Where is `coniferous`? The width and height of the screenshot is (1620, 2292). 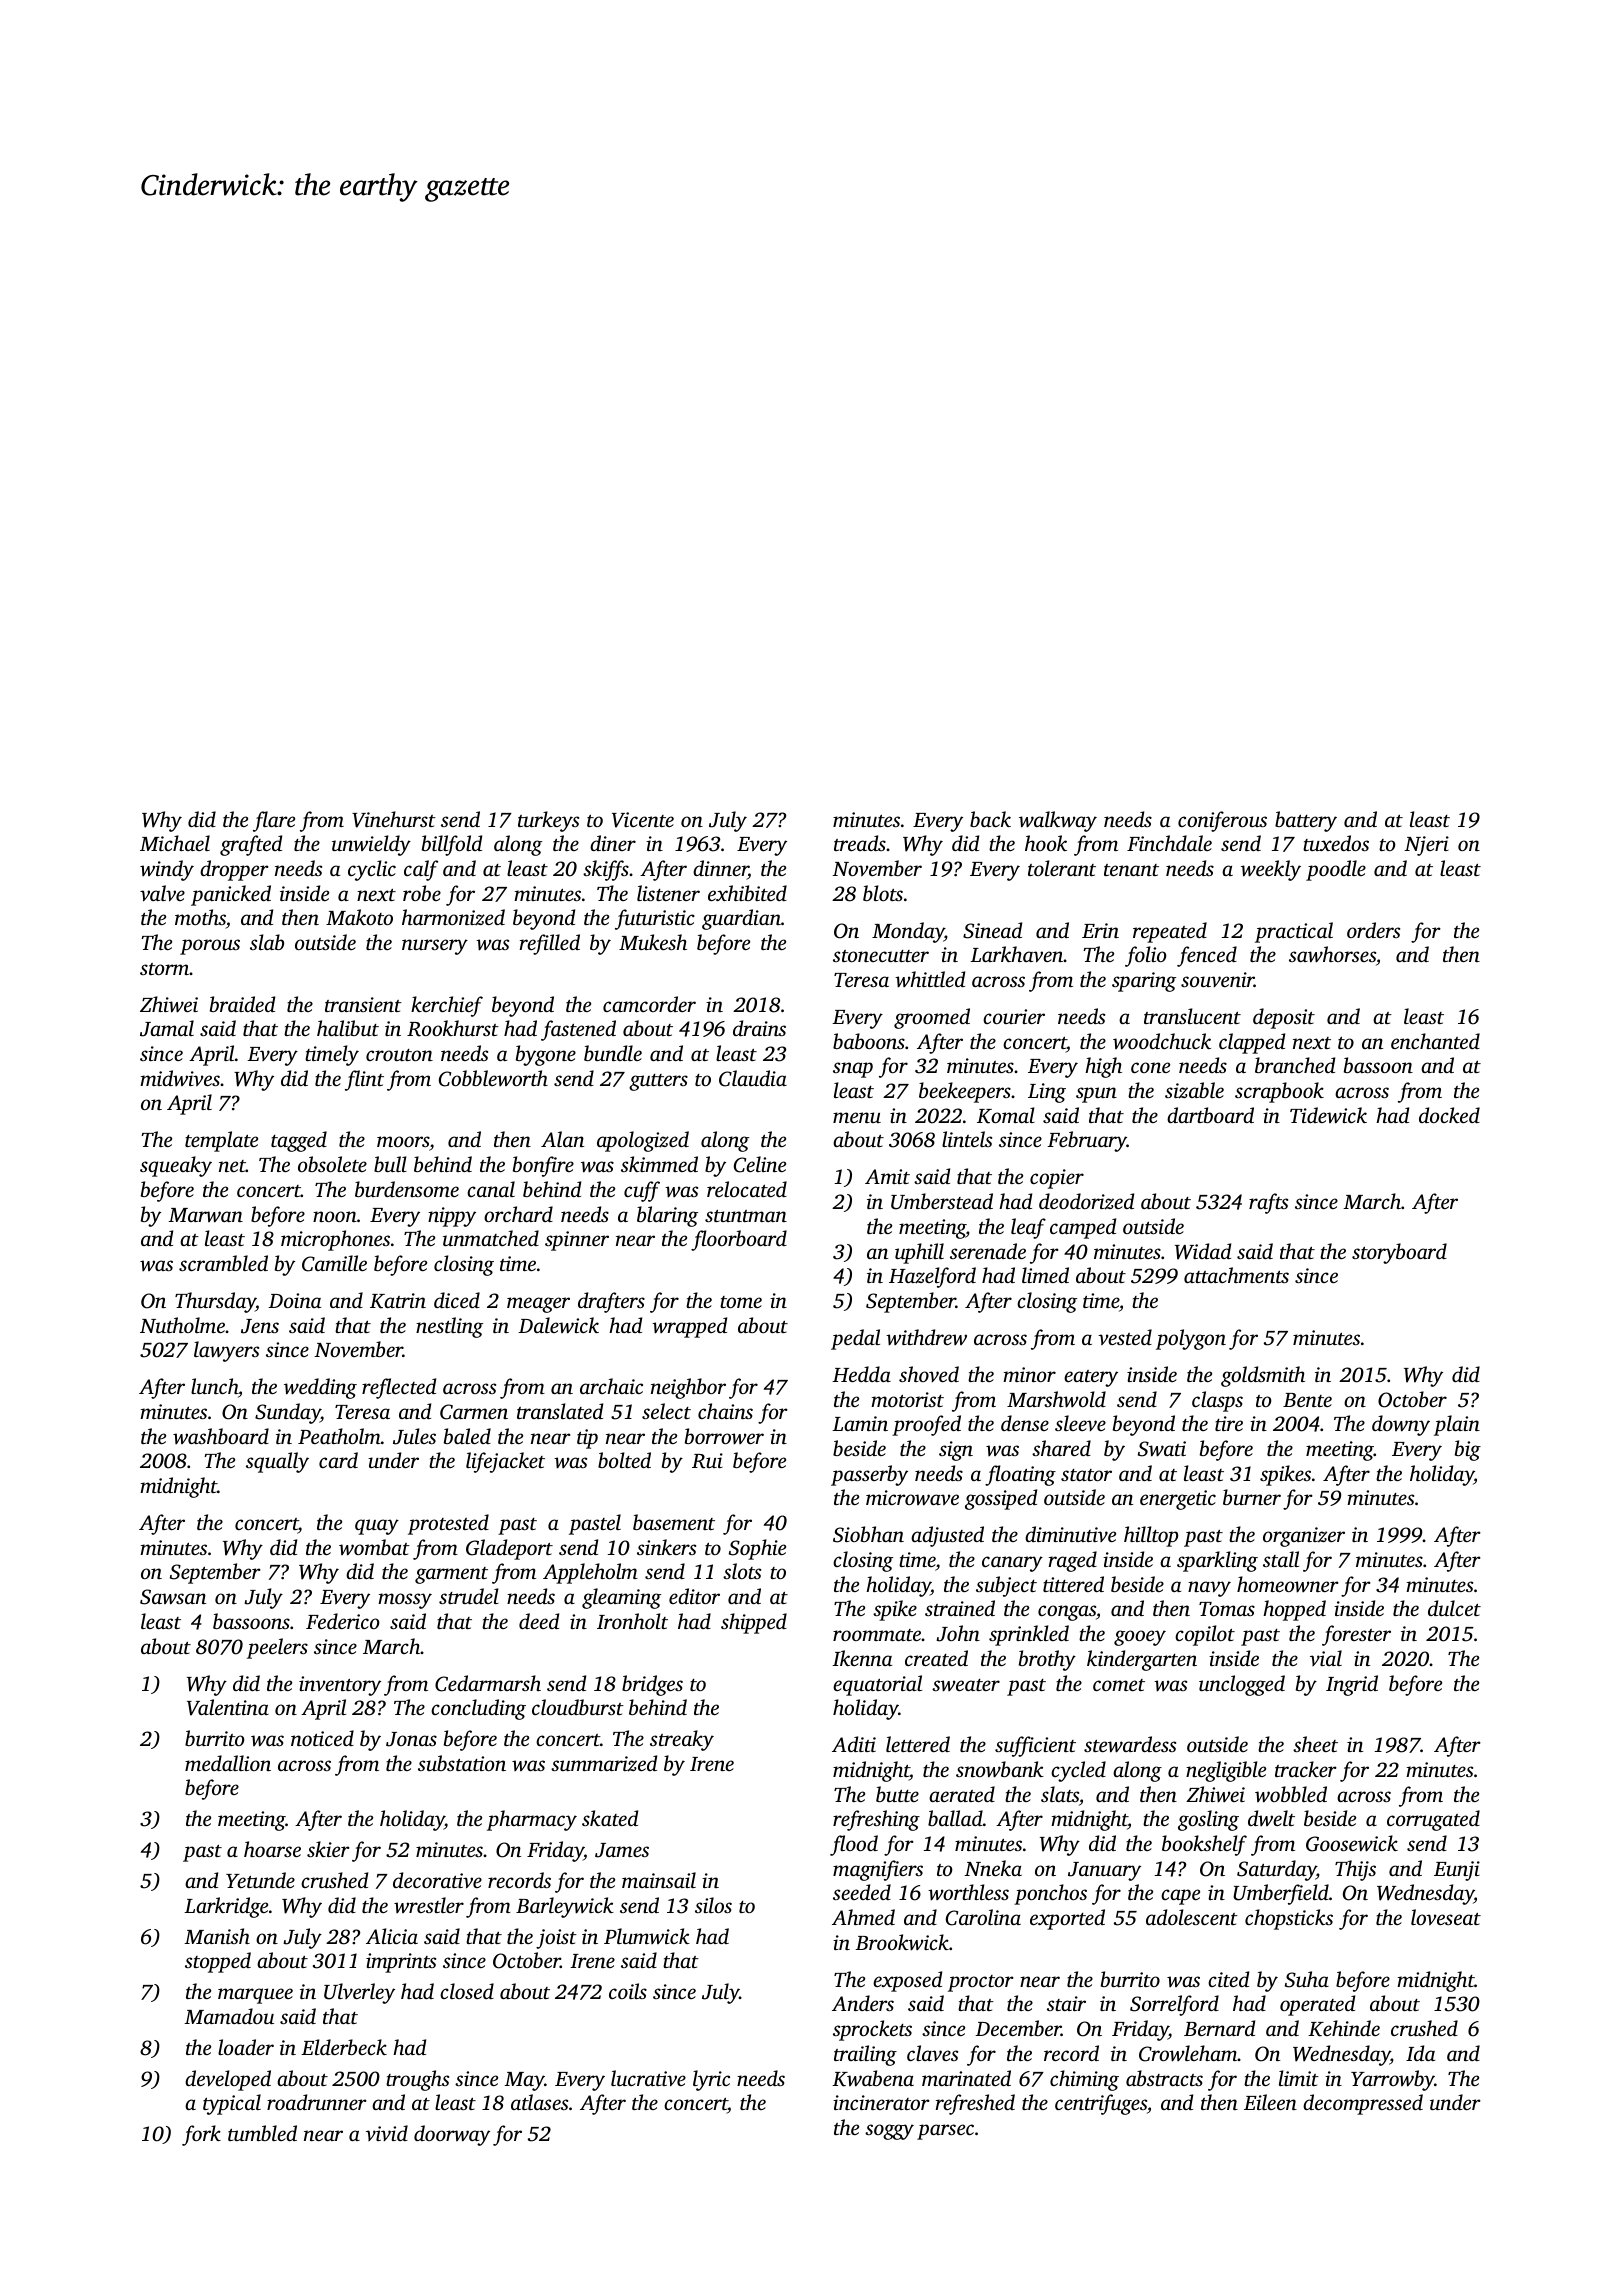 coniferous is located at coordinates (1222, 821).
